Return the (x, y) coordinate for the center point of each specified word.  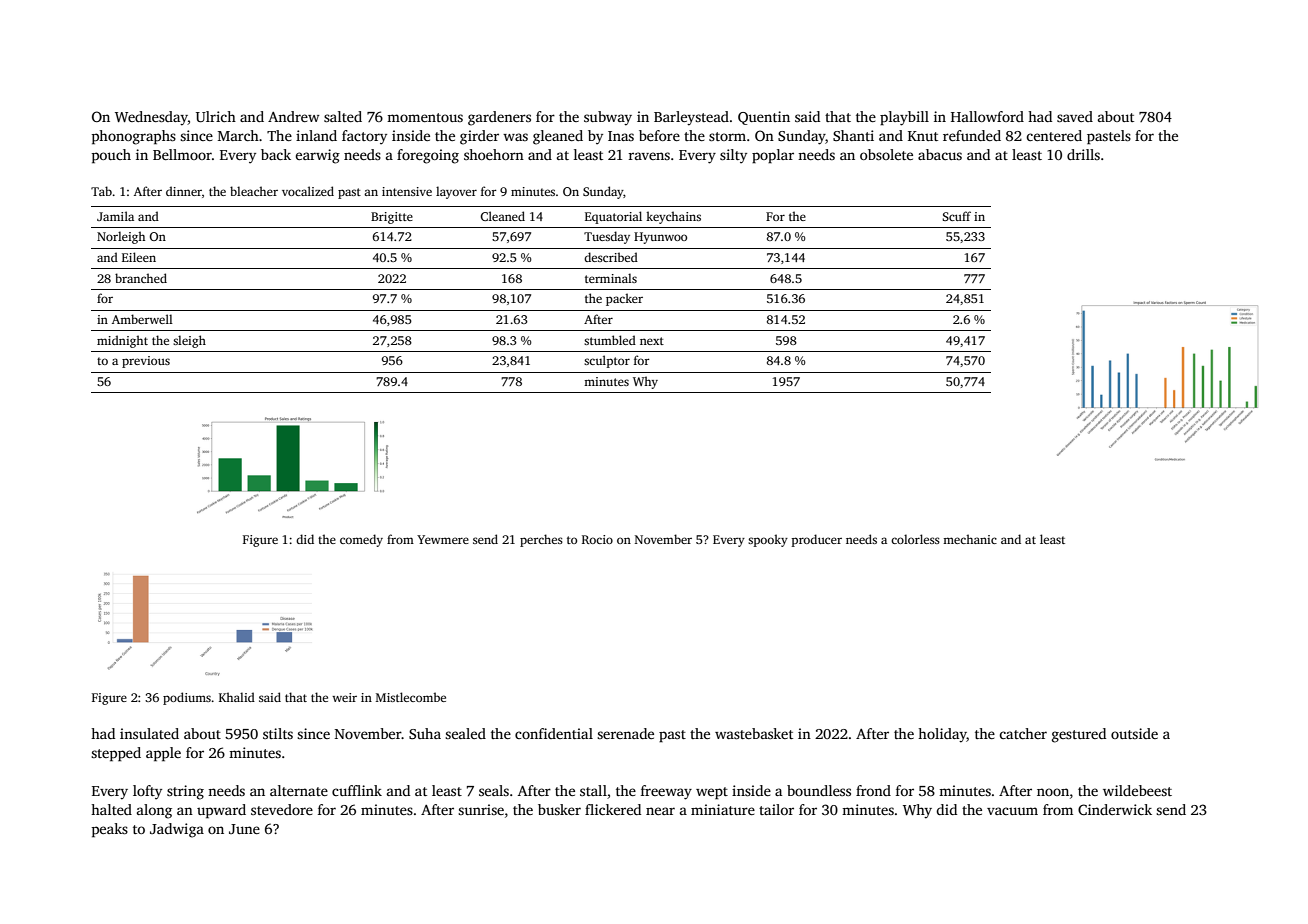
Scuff (956, 216)
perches (541, 540)
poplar (773, 156)
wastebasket (754, 733)
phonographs (134, 137)
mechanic (970, 539)
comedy (361, 540)
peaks (110, 830)
